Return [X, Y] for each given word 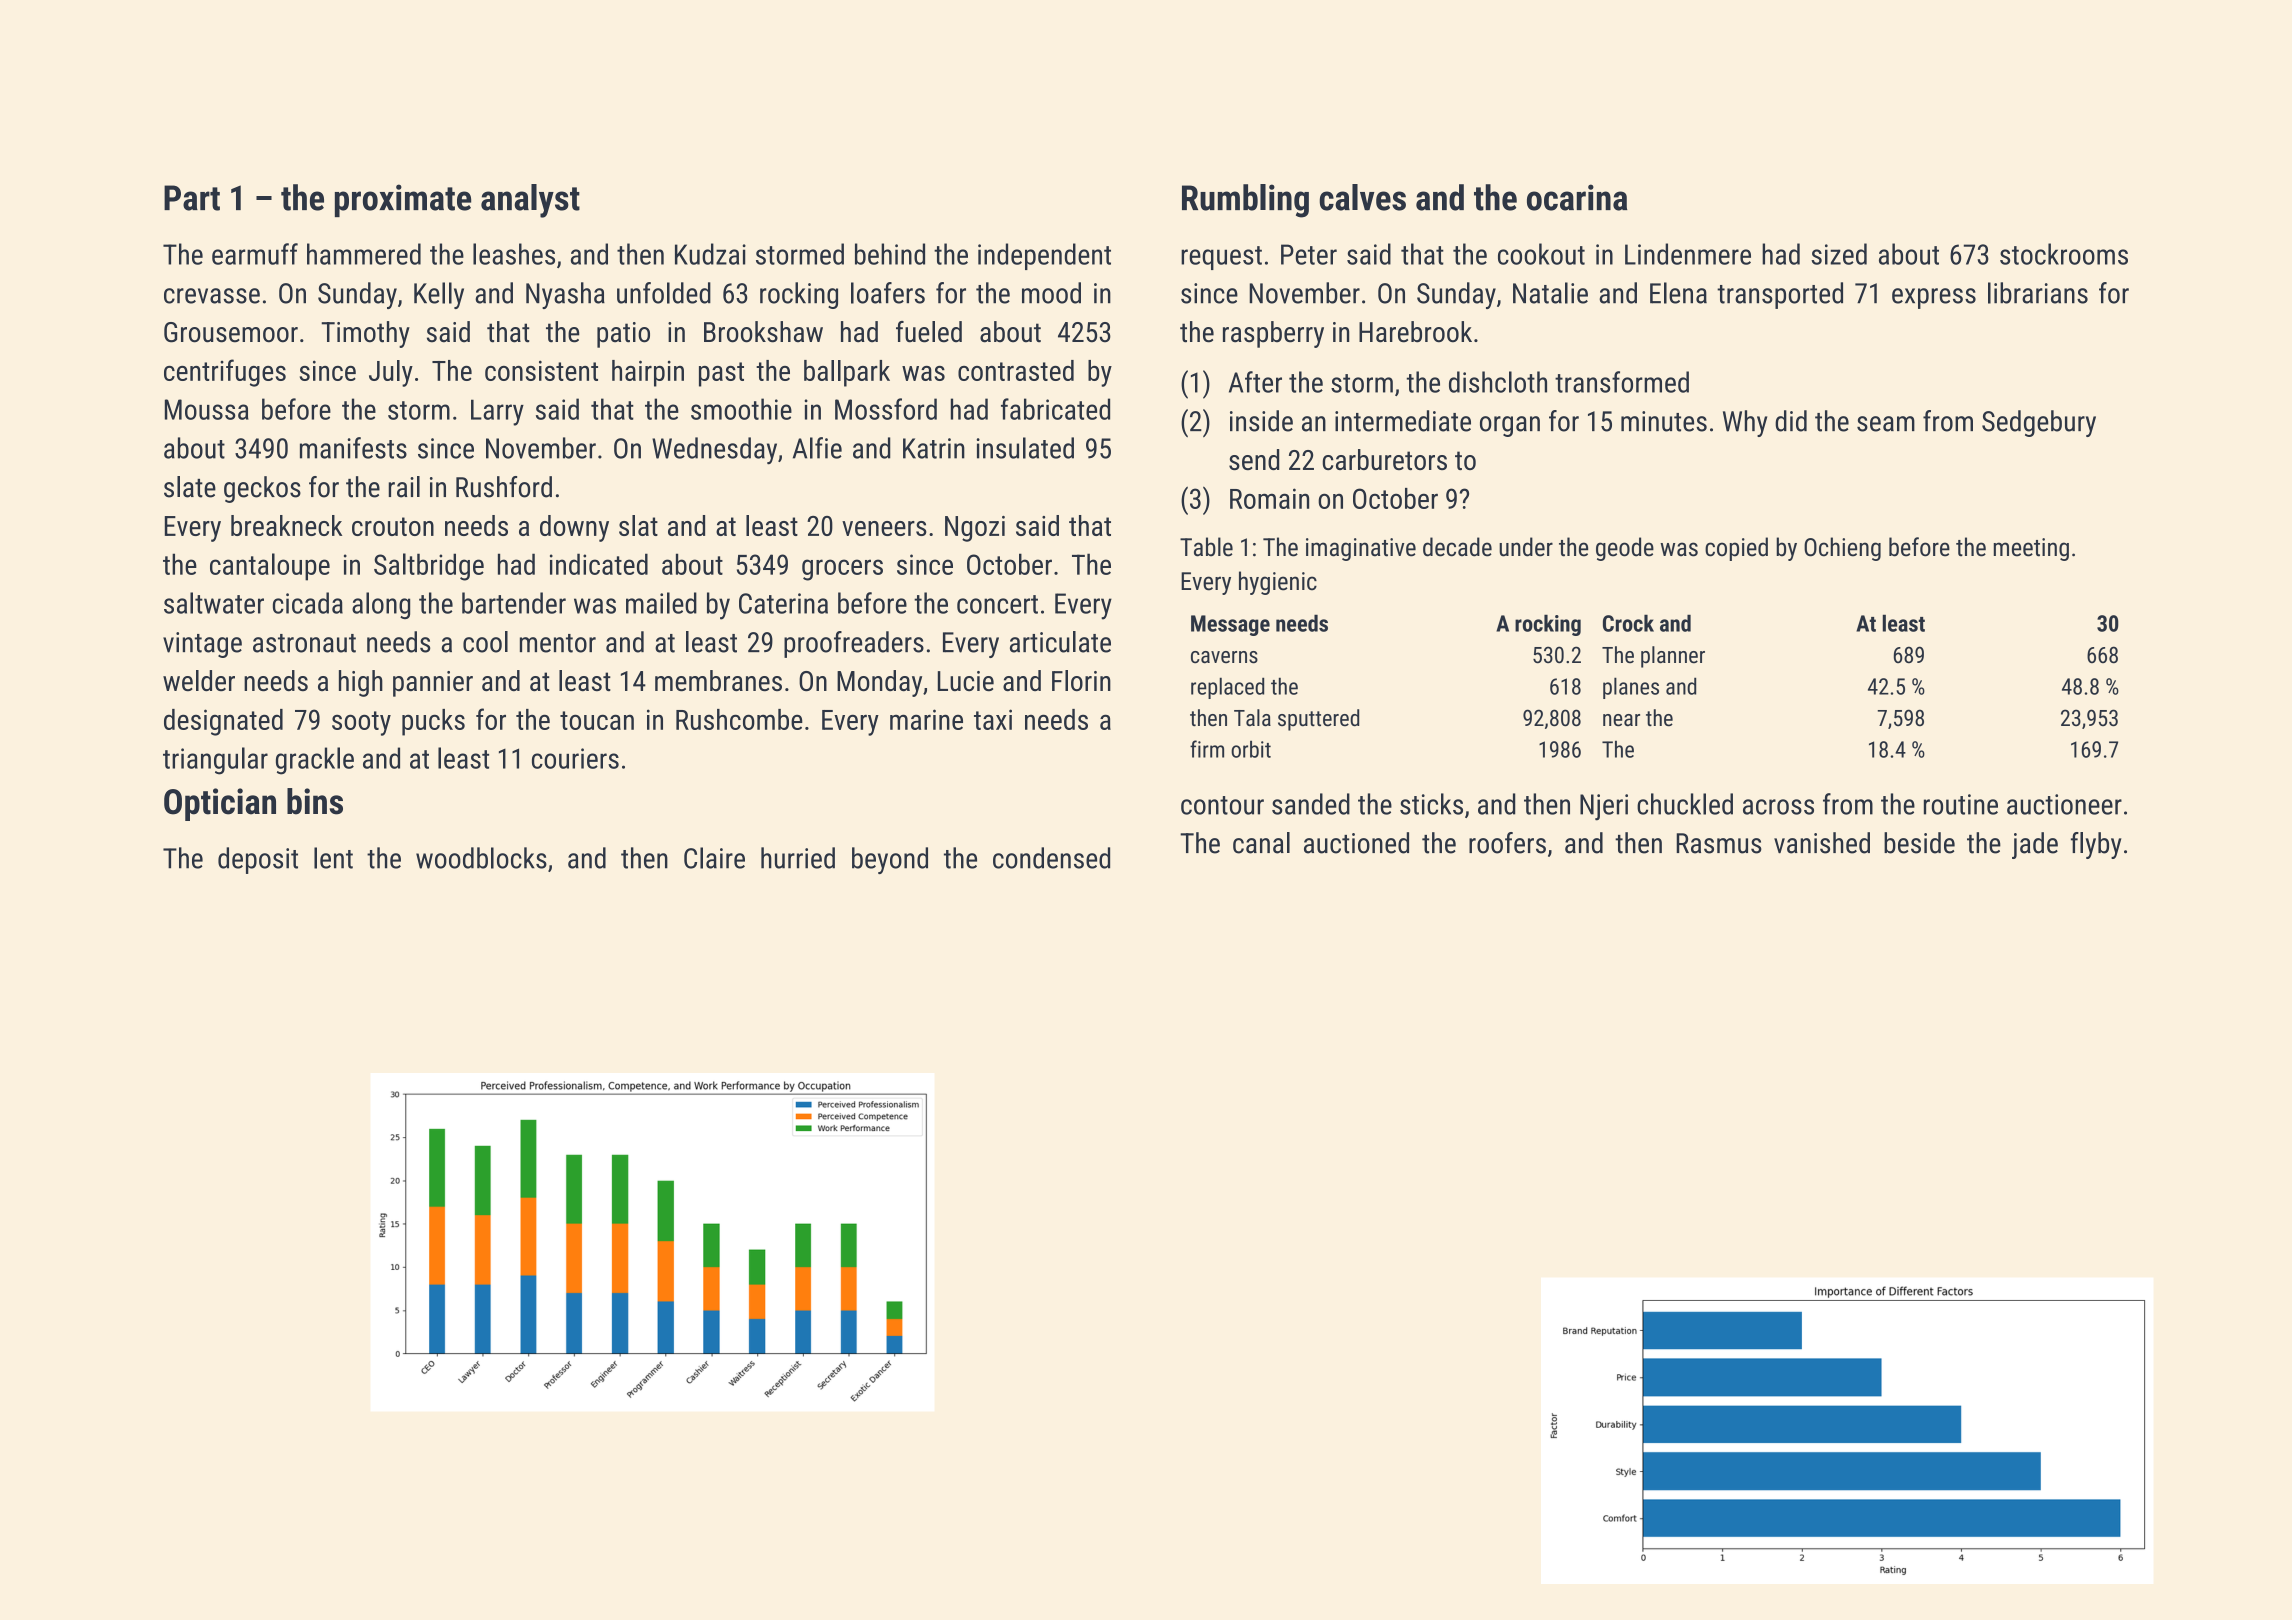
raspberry [1273, 334]
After [1255, 382]
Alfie [817, 448]
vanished [1822, 843]
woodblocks [481, 858]
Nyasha [565, 295]
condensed [1051, 858]
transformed [1622, 382]
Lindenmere [1688, 254]
